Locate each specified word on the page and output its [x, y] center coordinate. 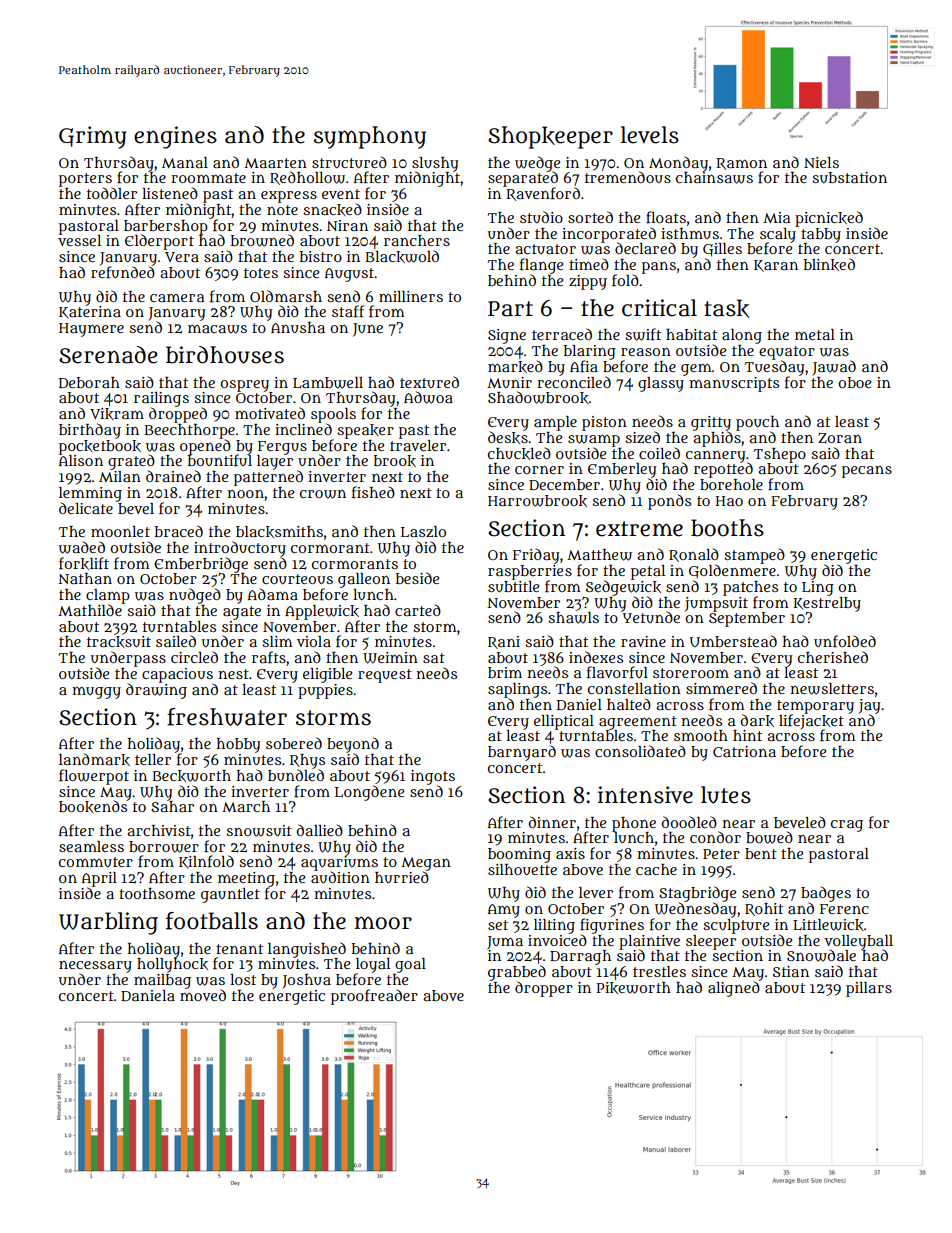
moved [203, 995]
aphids [717, 439]
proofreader [374, 997]
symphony [370, 137]
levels [650, 135]
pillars [869, 989]
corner [539, 469]
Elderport [159, 242]
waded [82, 547]
